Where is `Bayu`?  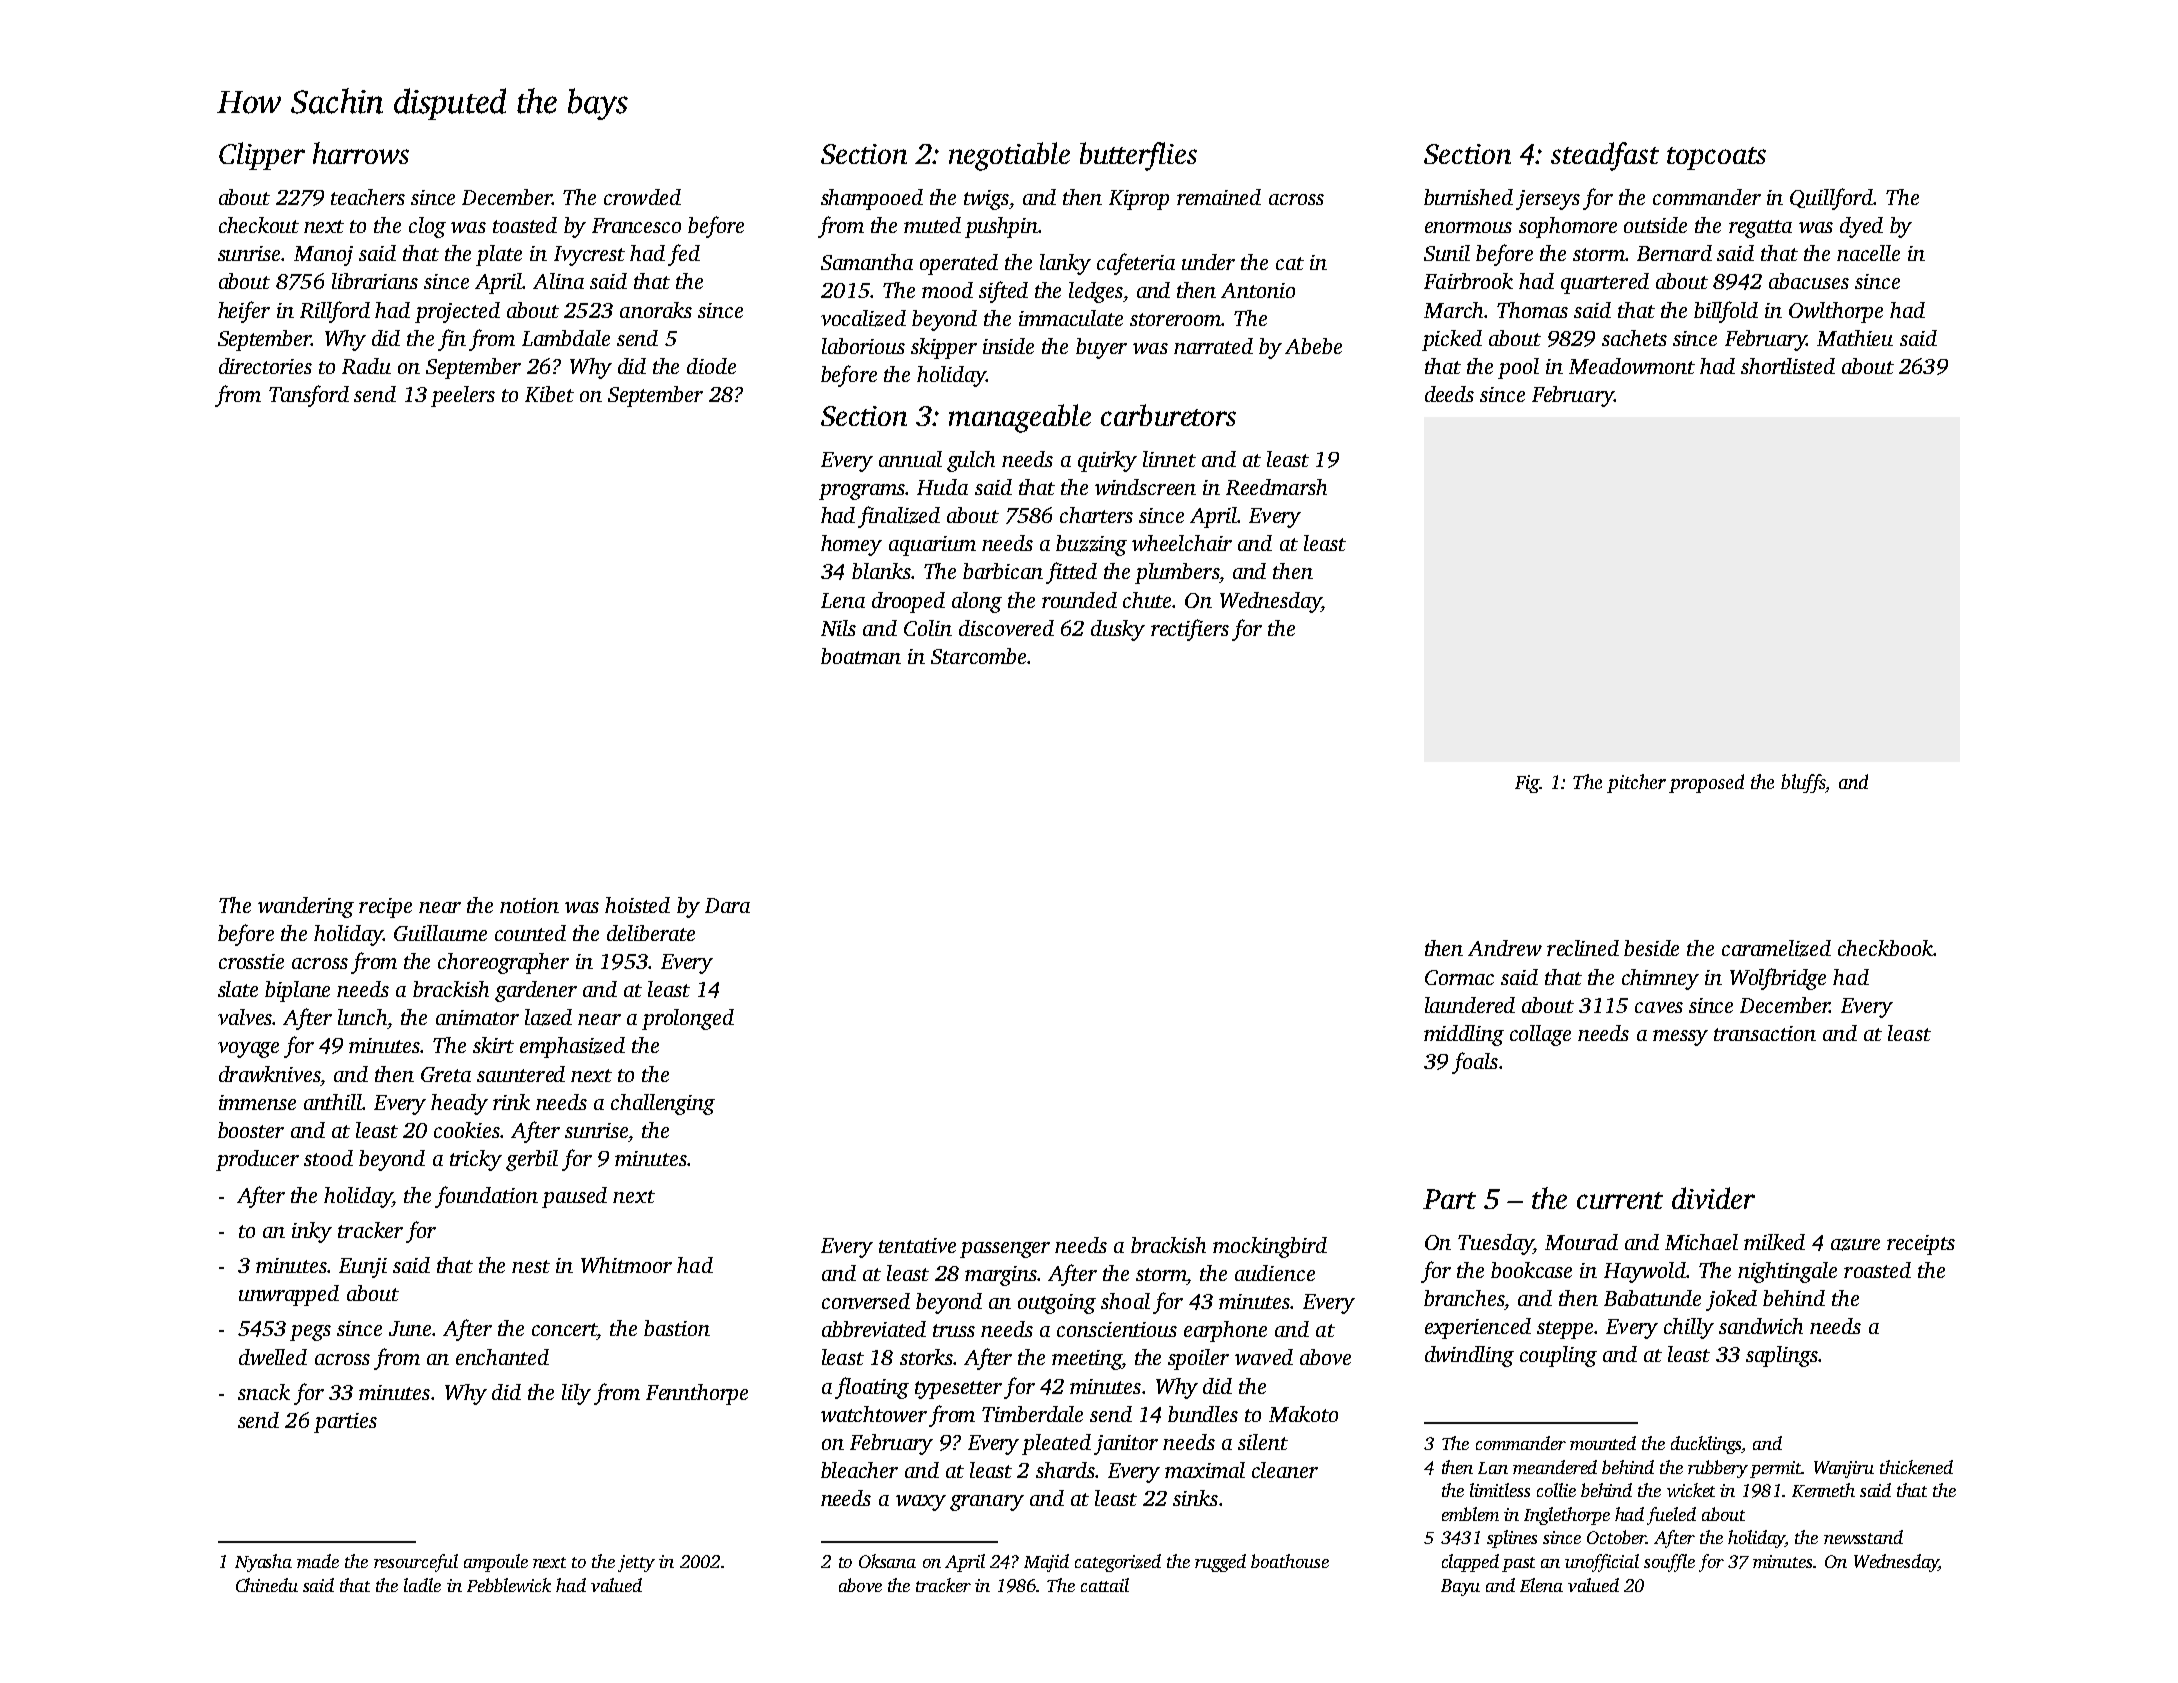
Bayu is located at coordinates (1460, 1587).
